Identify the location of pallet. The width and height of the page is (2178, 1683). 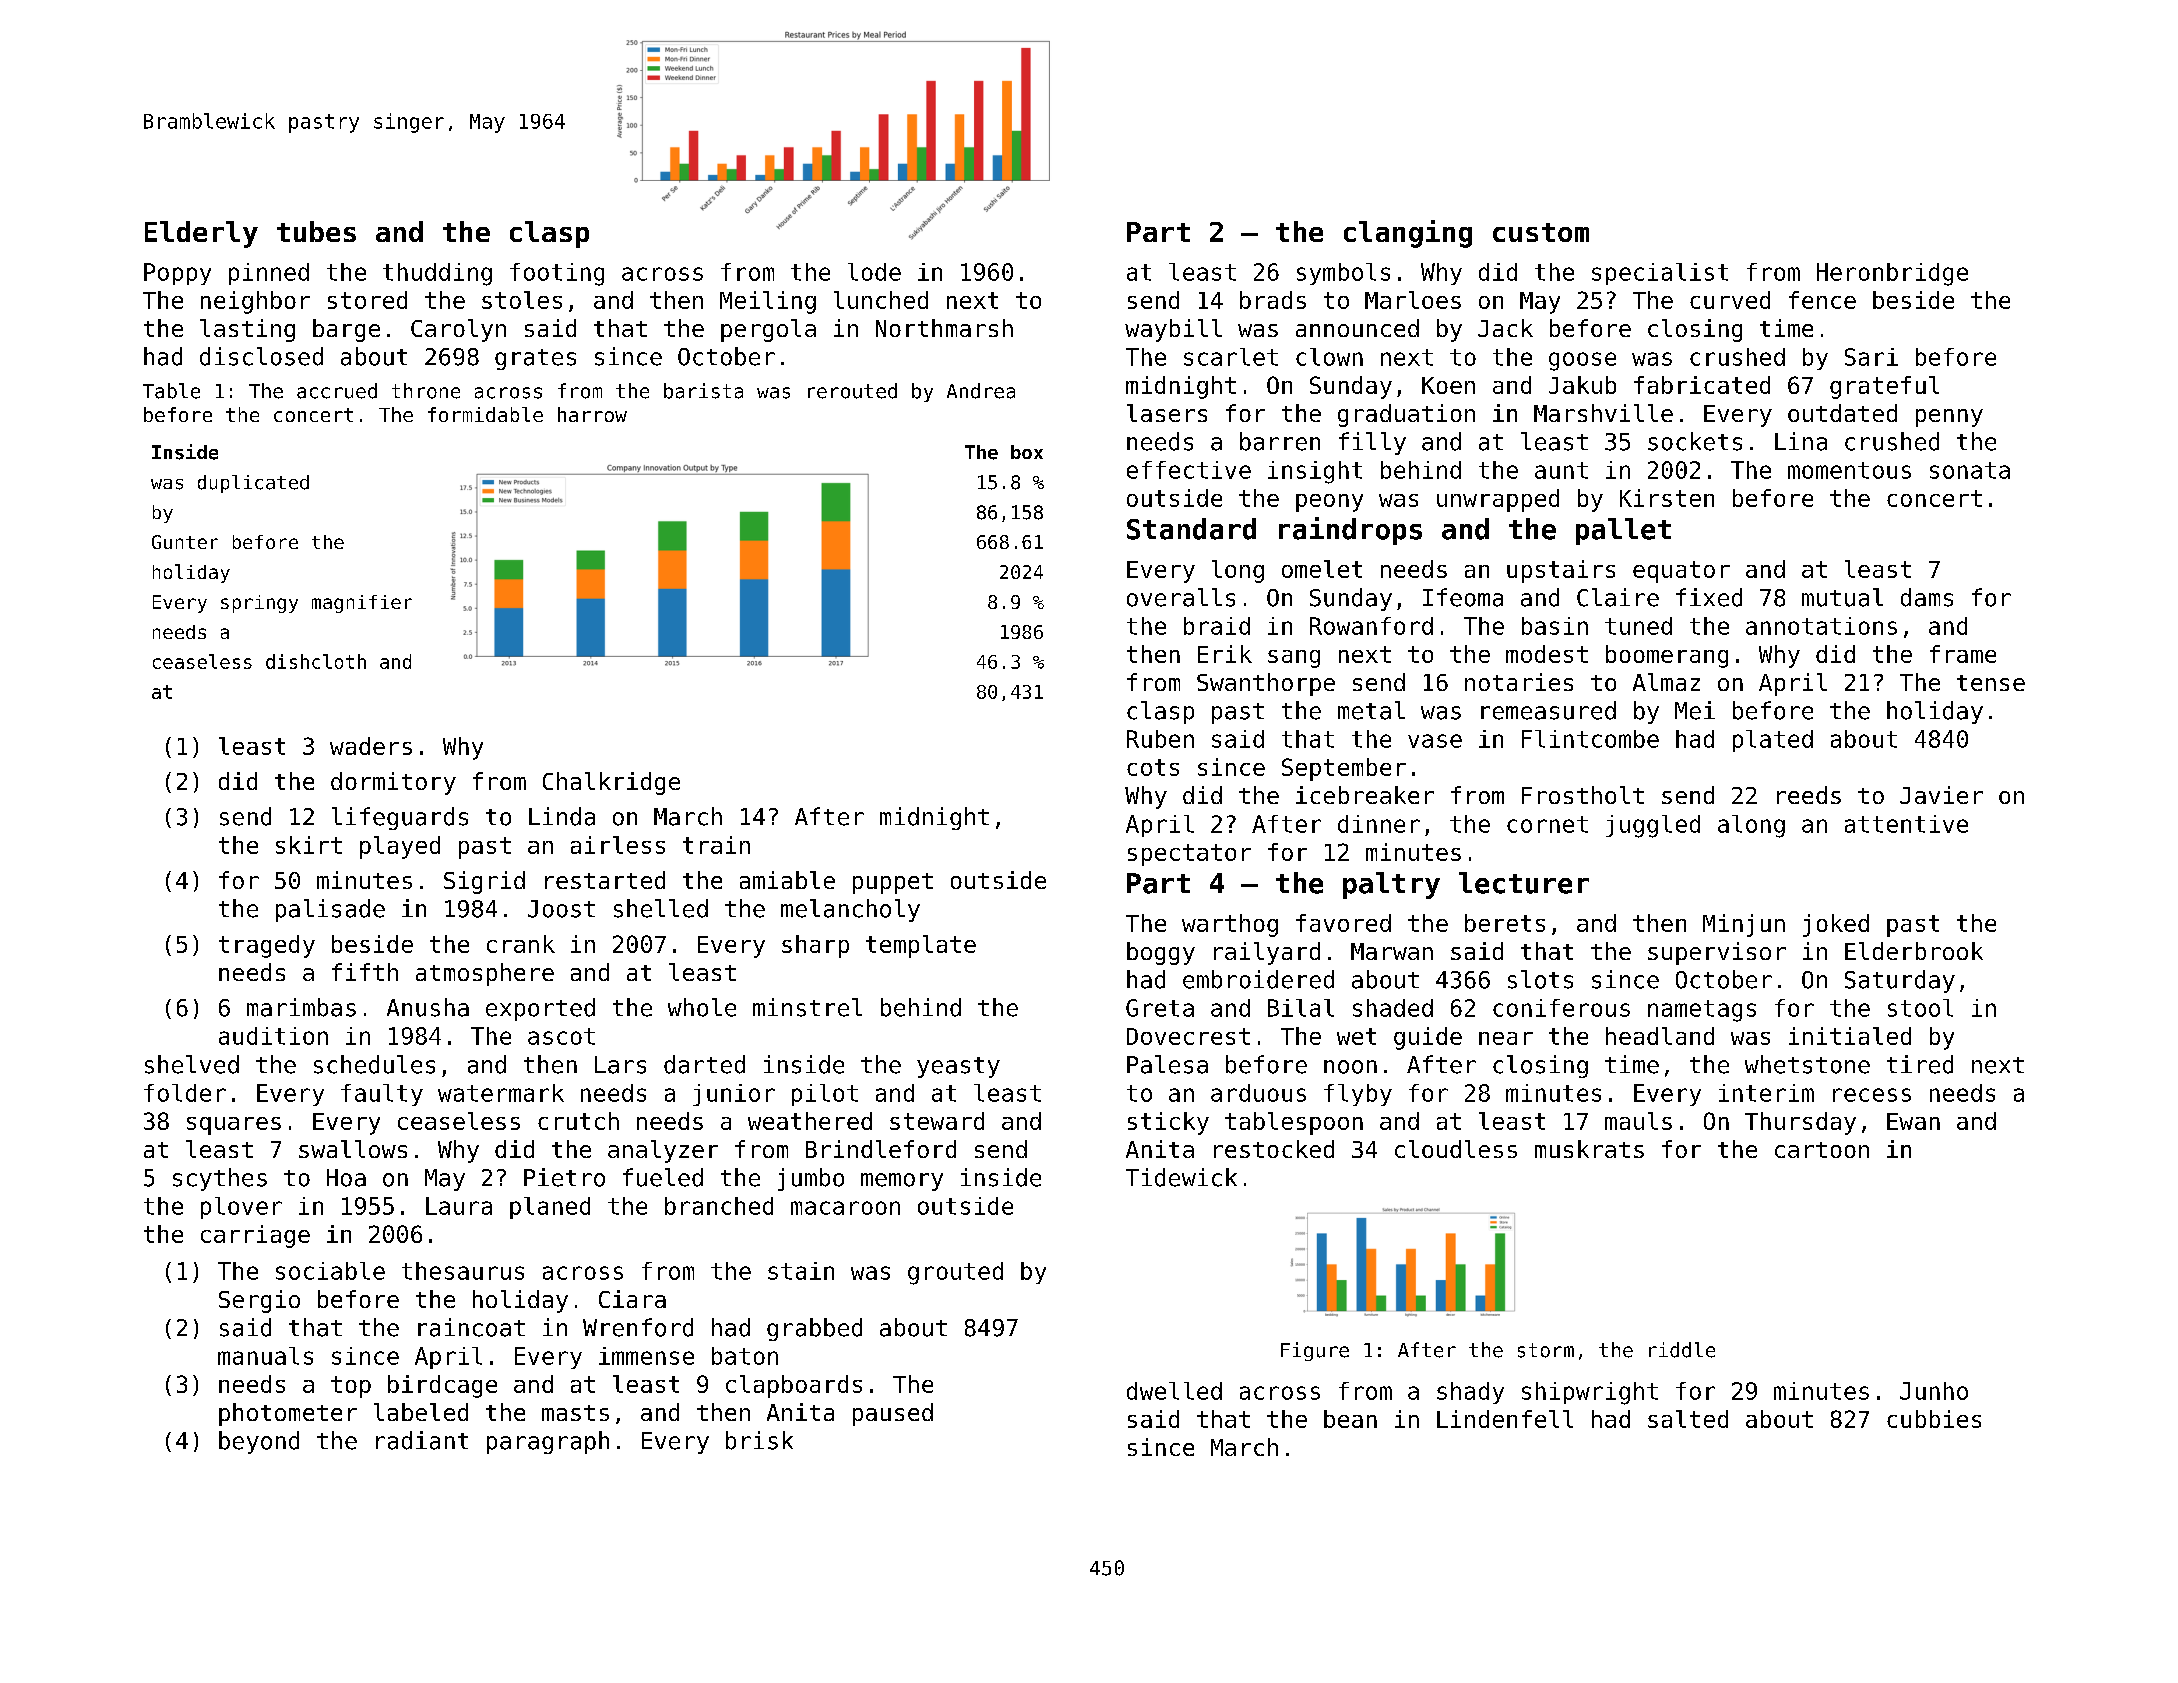
(1623, 531).
